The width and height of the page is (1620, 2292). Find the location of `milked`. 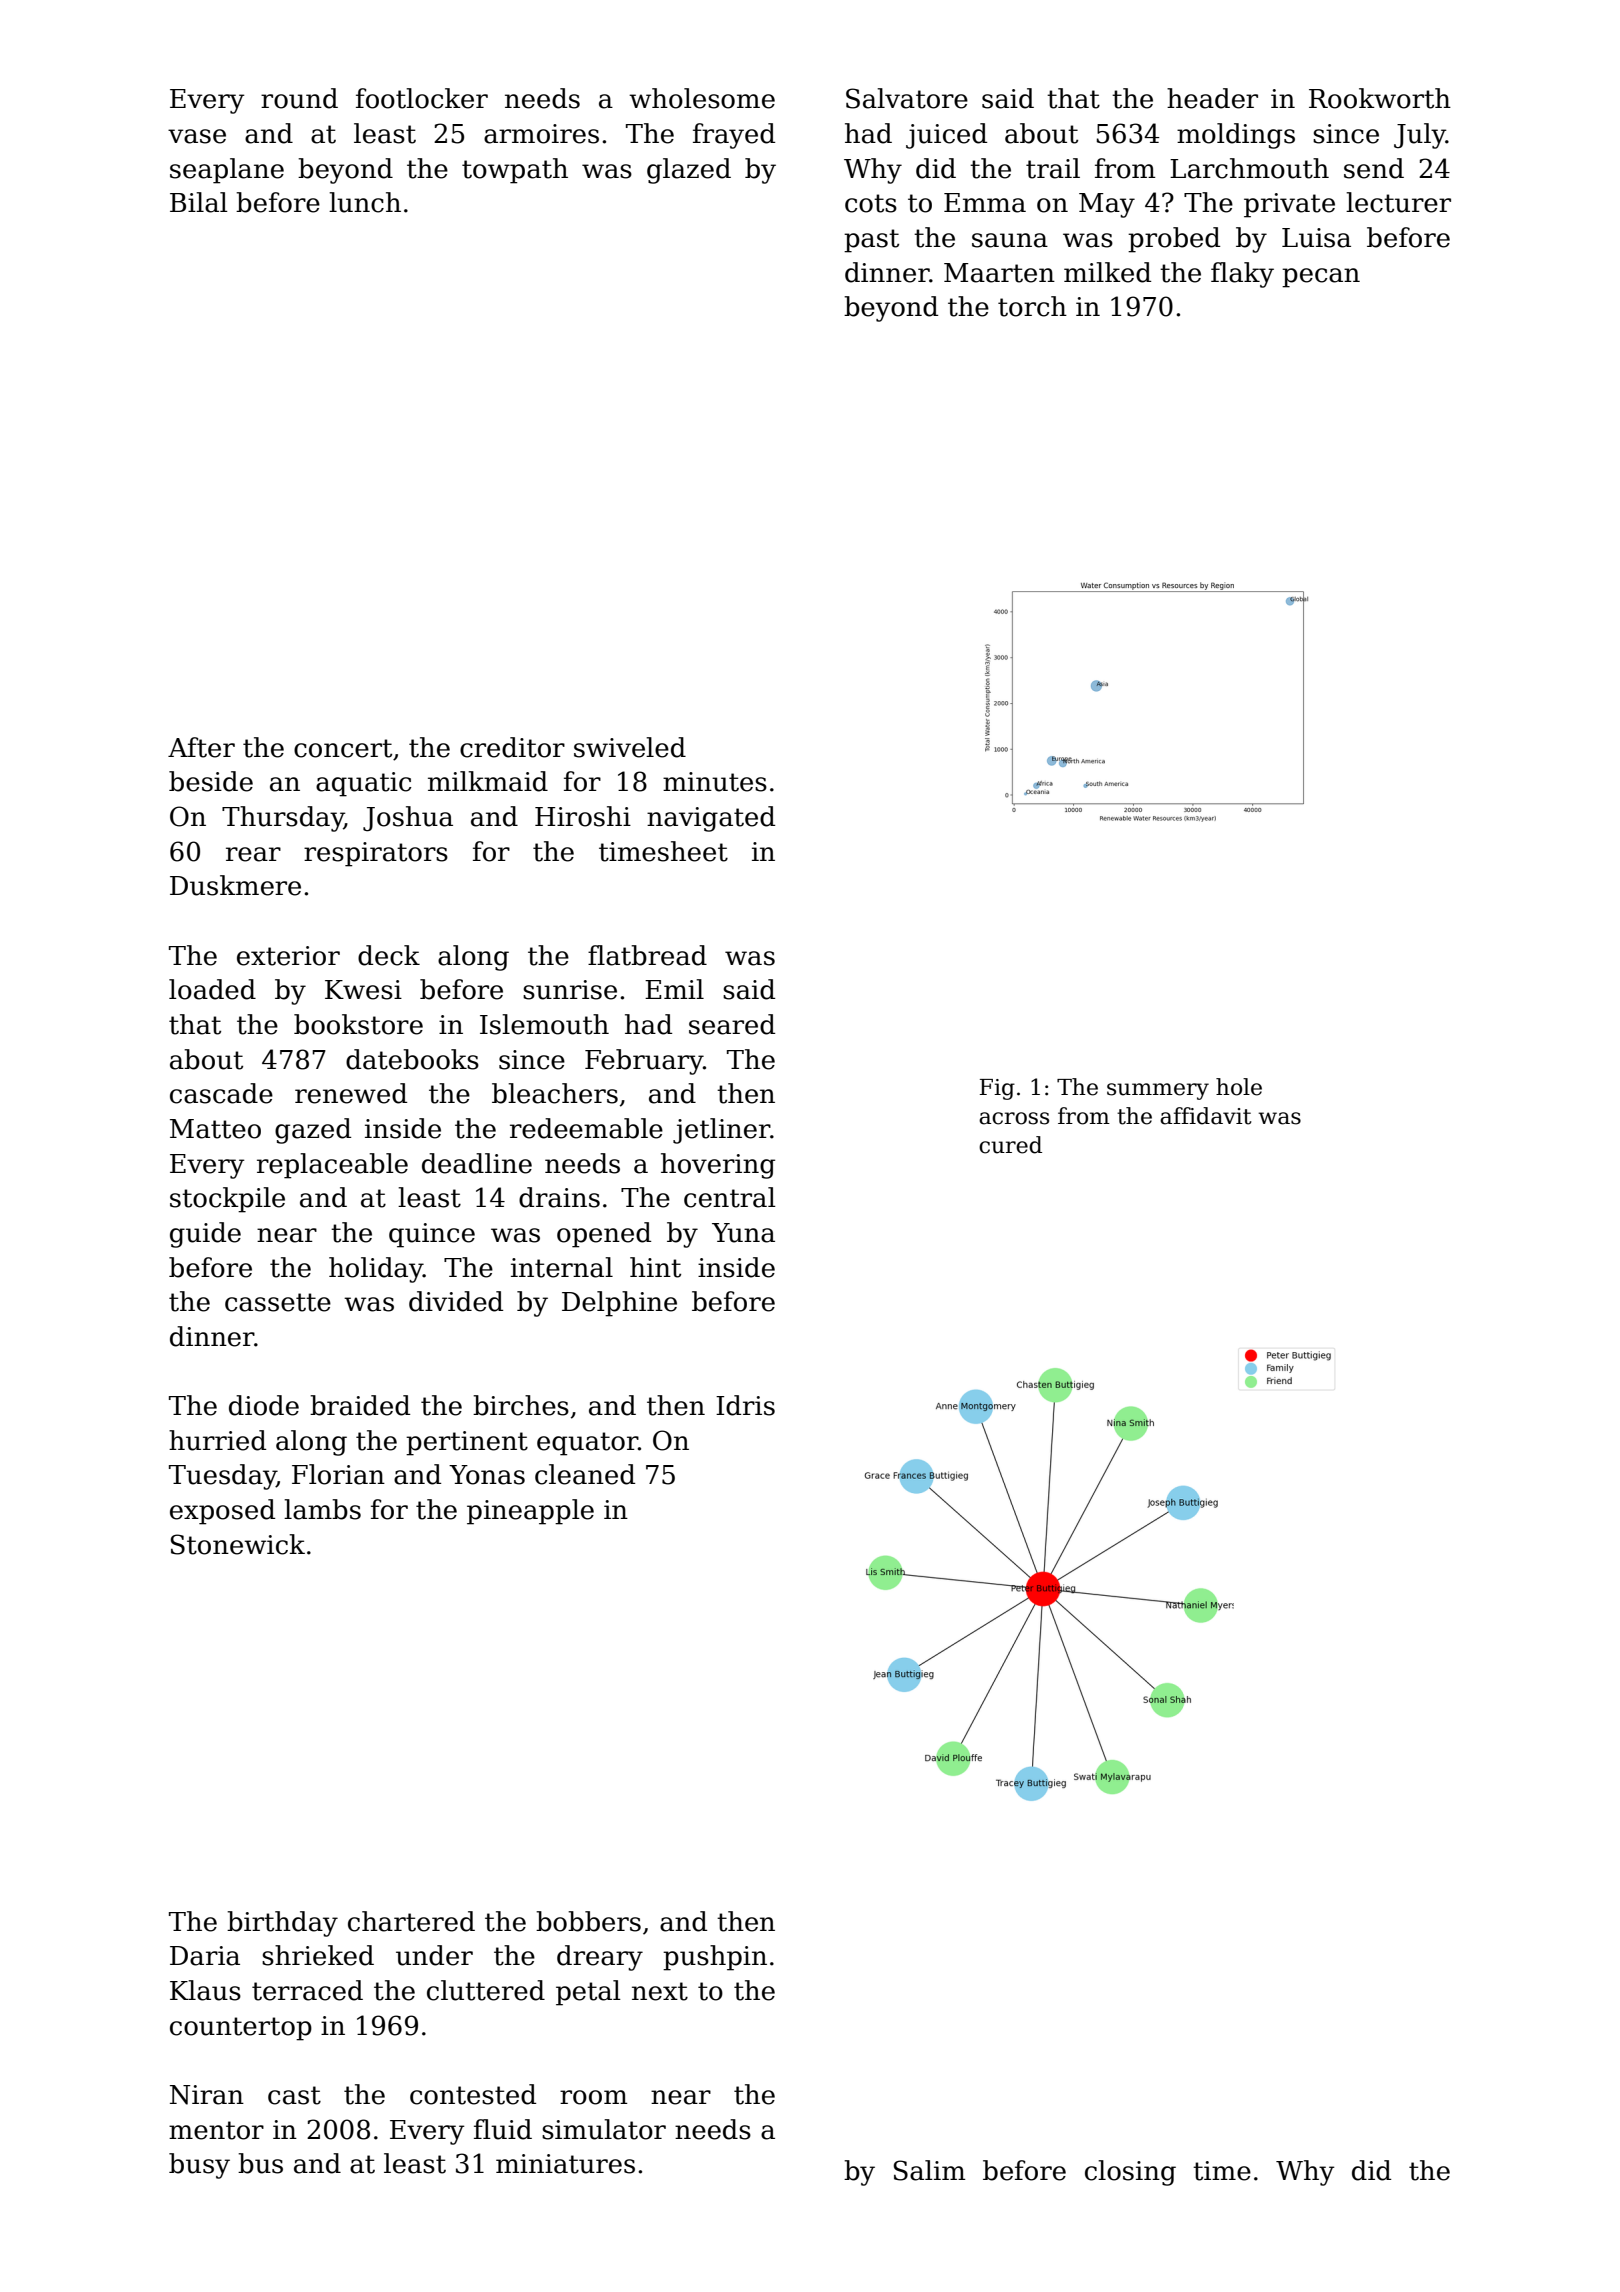

milked is located at coordinates (1107, 272).
